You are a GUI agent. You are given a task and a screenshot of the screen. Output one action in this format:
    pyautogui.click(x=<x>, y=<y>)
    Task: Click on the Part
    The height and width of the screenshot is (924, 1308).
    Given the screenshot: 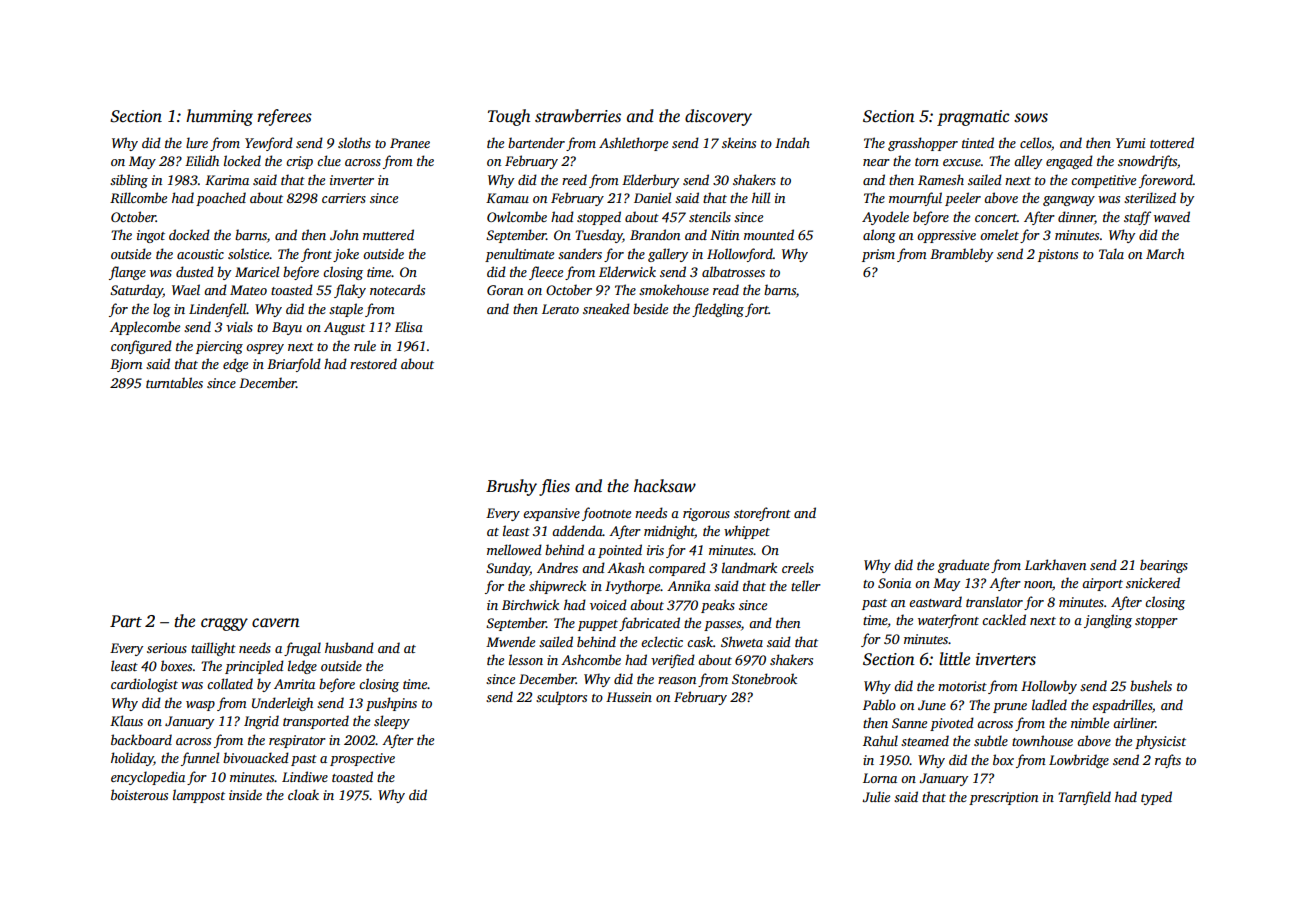 What is the action you would take?
    pyautogui.click(x=126, y=621)
